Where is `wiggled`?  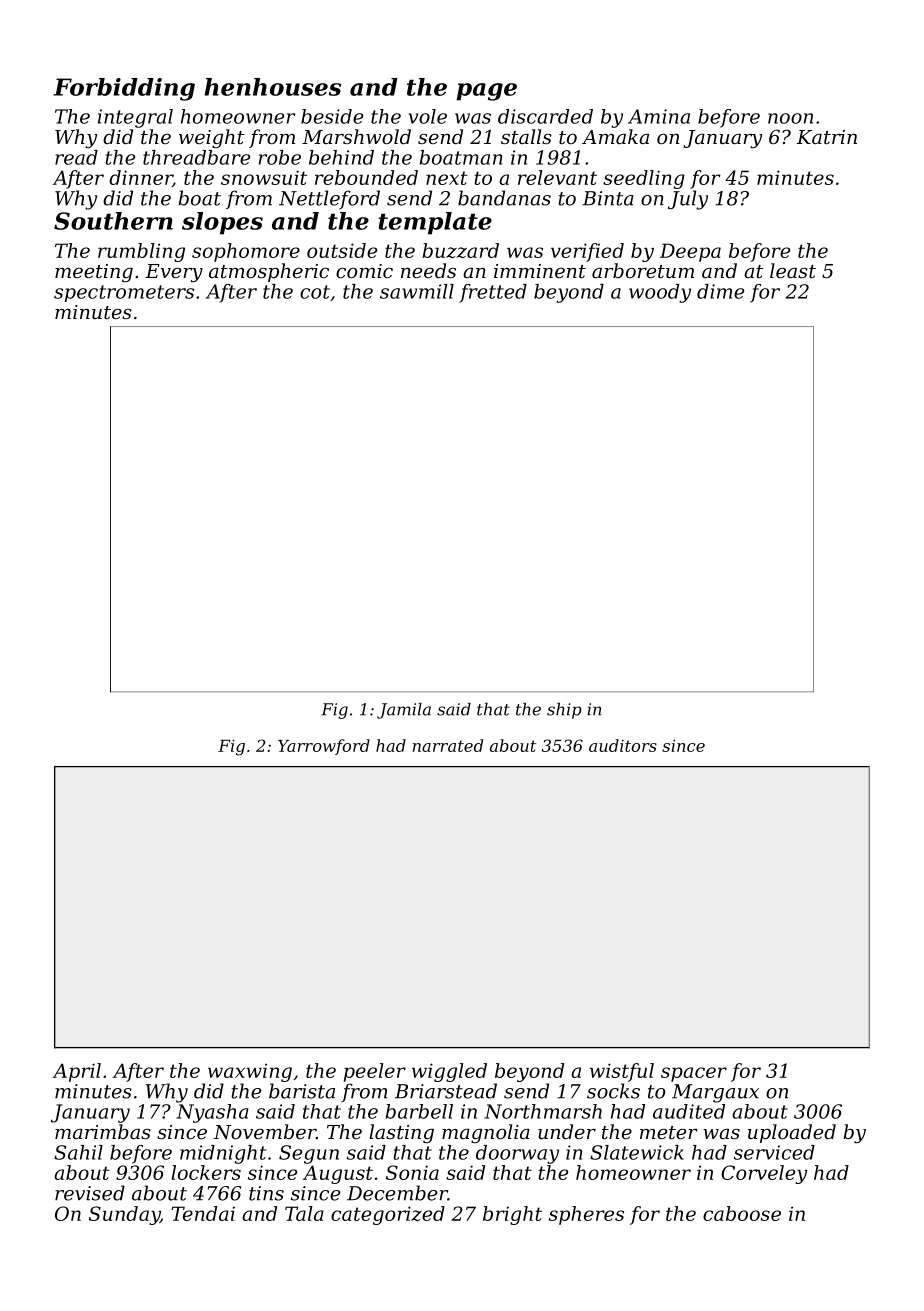 wiggled is located at coordinates (449, 1072).
